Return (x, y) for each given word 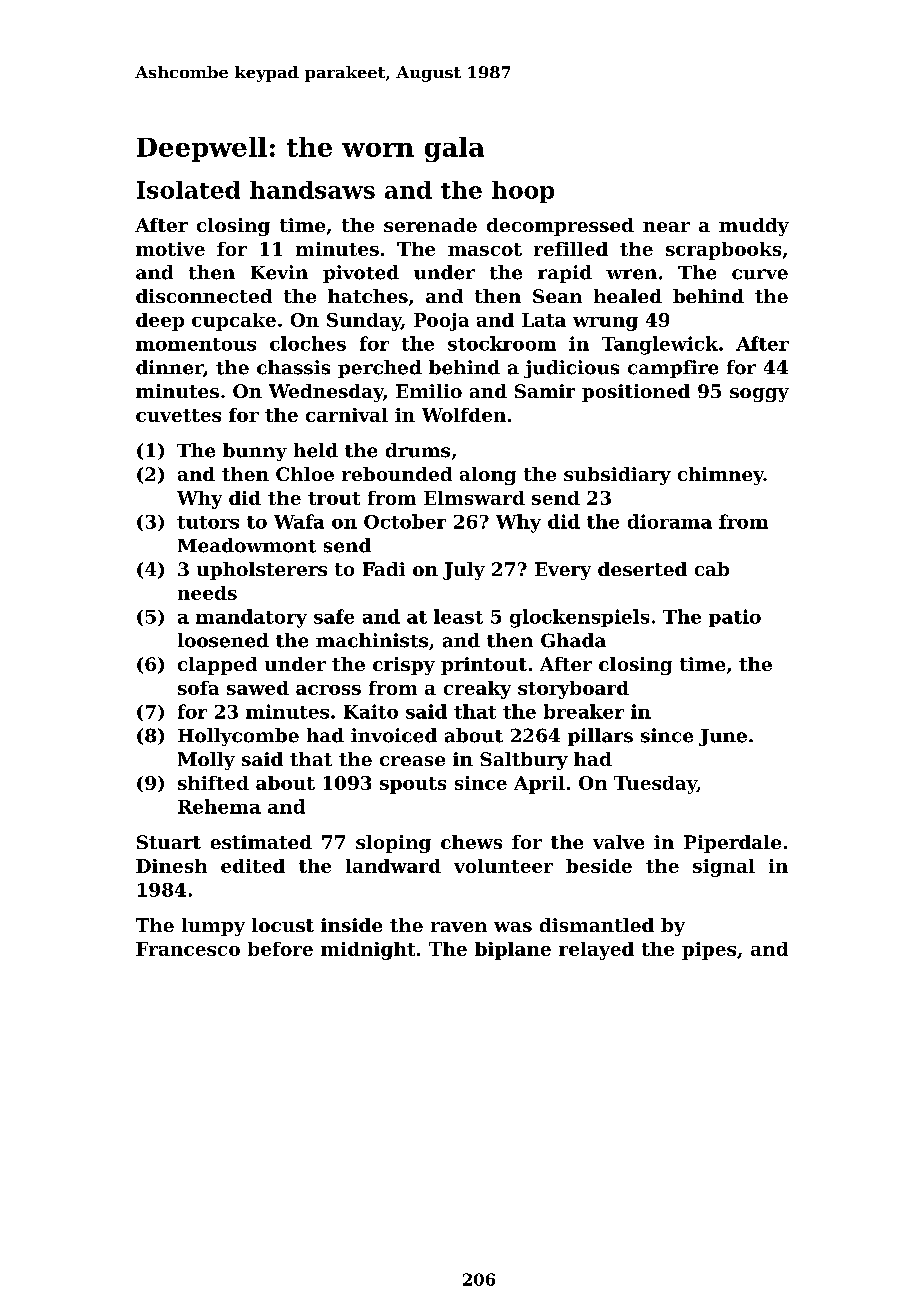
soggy (759, 395)
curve (760, 274)
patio (735, 618)
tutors (208, 522)
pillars (600, 737)
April (539, 785)
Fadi (384, 569)
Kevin (279, 272)
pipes (709, 951)
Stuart (169, 842)
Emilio (429, 391)
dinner (169, 367)
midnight (368, 951)
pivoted (361, 274)
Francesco (188, 949)
